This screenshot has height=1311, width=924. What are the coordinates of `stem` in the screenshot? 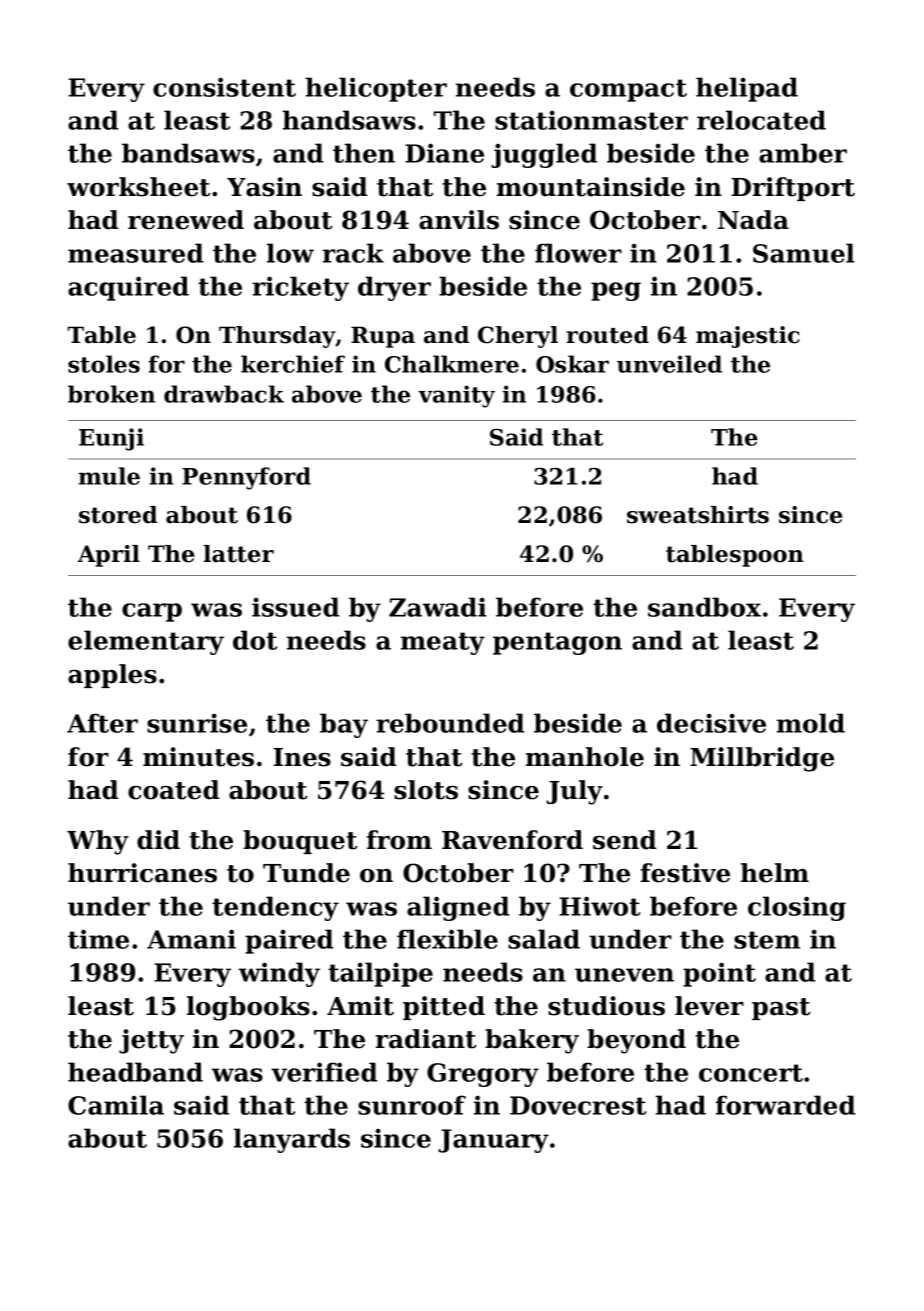 It's located at (767, 940).
